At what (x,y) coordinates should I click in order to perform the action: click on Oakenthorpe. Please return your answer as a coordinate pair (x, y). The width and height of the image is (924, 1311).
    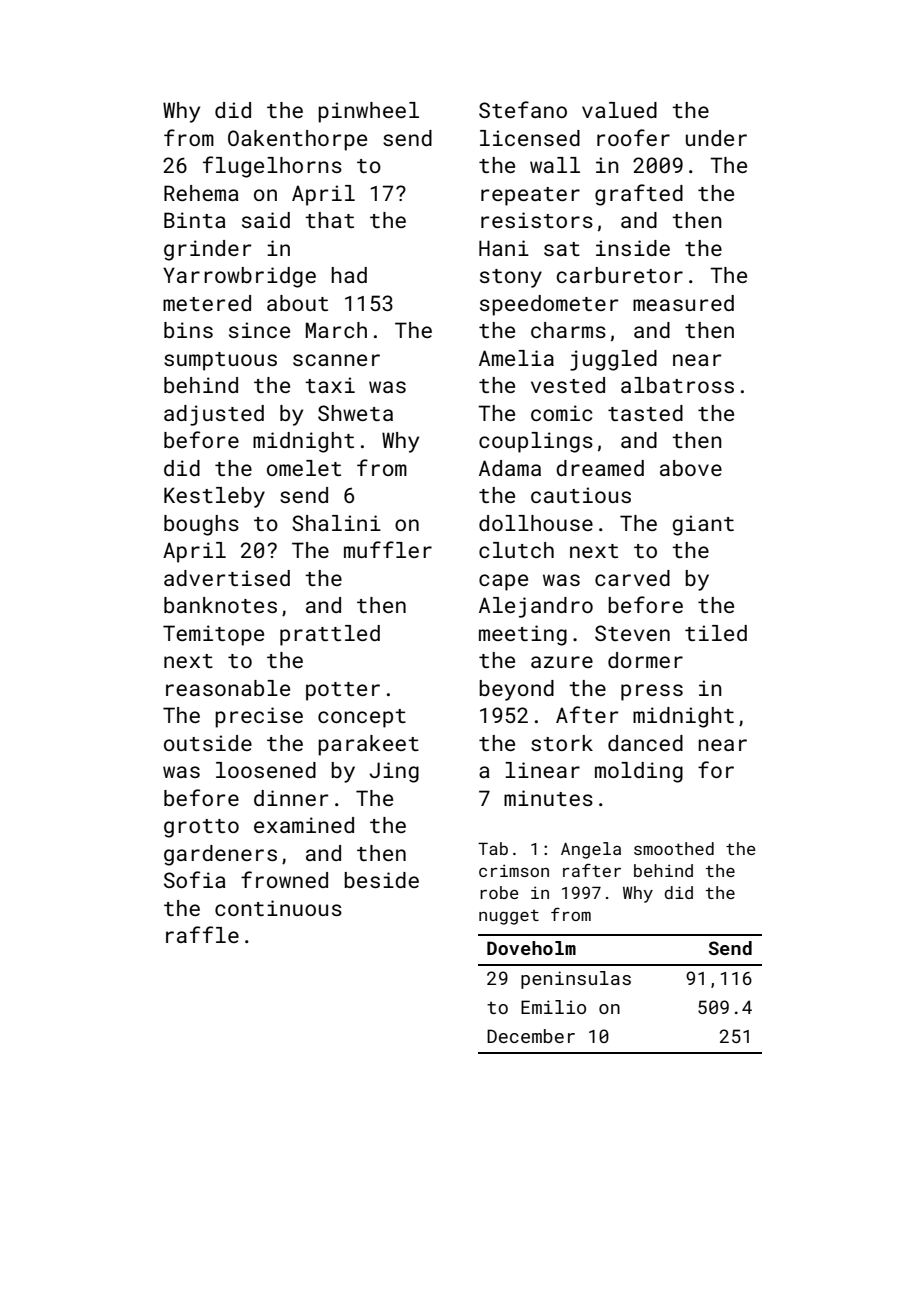
    Looking at the image, I should click on (297, 140).
